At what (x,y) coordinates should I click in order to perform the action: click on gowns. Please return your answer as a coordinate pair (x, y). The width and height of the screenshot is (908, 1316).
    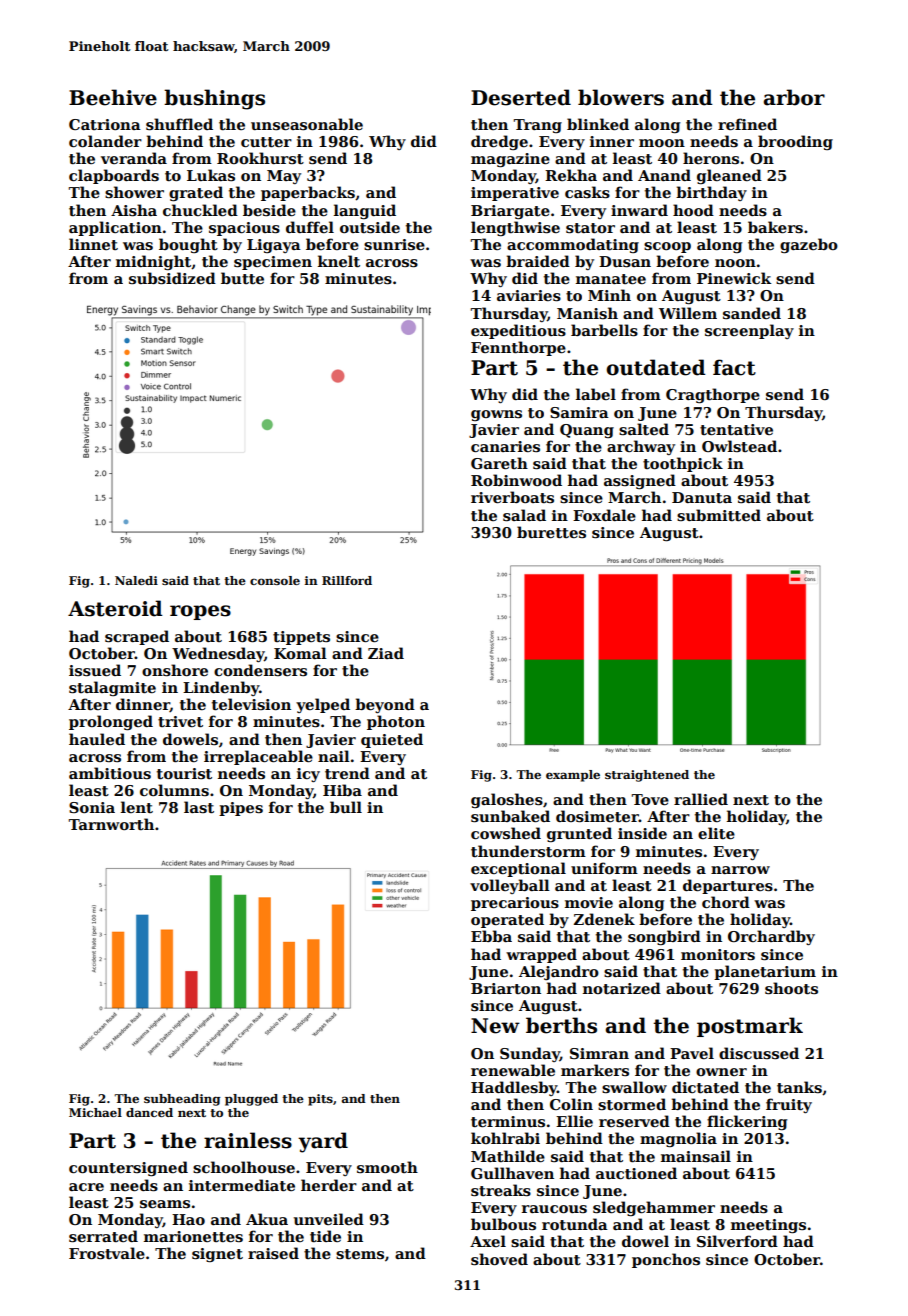
    Looking at the image, I should click on (496, 415).
